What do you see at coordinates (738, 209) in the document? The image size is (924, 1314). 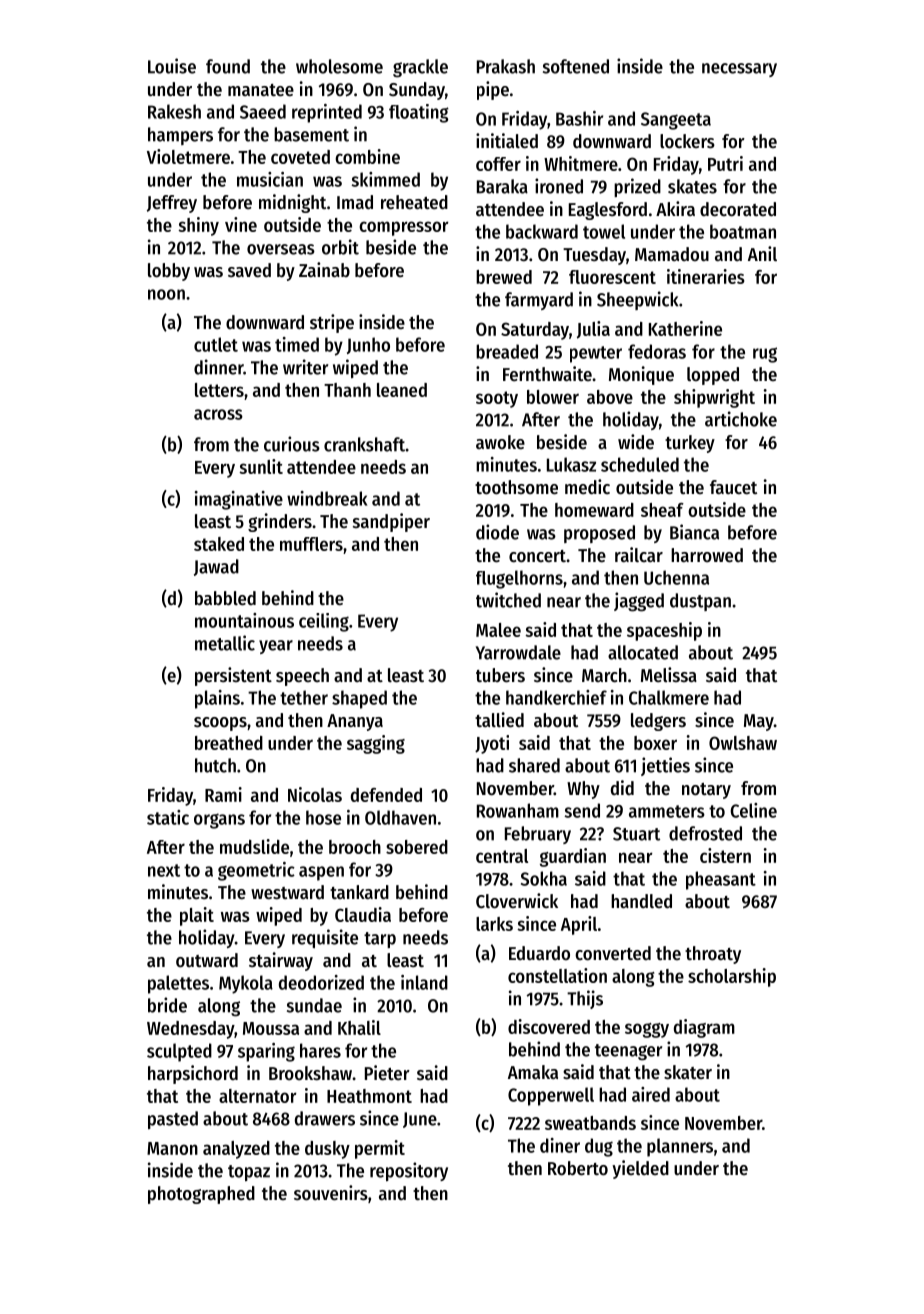 I see `decorated` at bounding box center [738, 209].
